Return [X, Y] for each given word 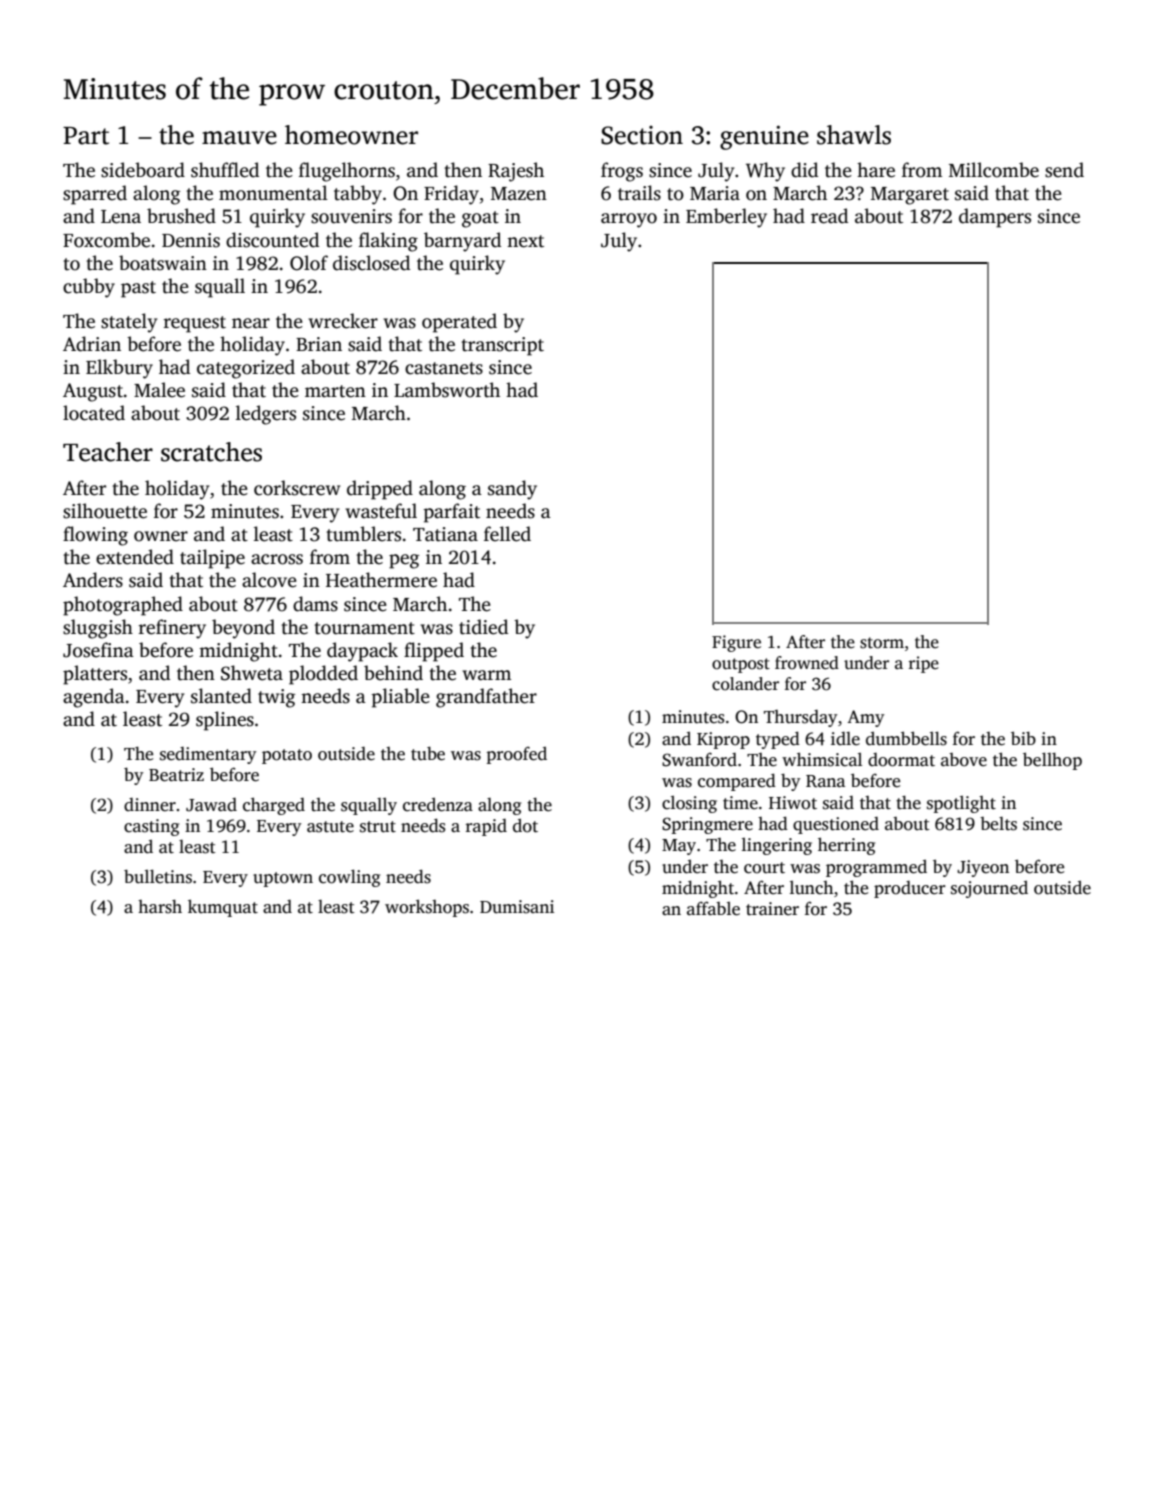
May [679, 847]
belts [998, 824]
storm [882, 643]
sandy [512, 490]
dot [525, 826]
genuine [764, 137]
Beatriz [176, 775]
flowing [95, 536]
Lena [121, 217]
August [93, 392]
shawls [854, 135]
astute [330, 827]
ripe [924, 664]
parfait [452, 513]
